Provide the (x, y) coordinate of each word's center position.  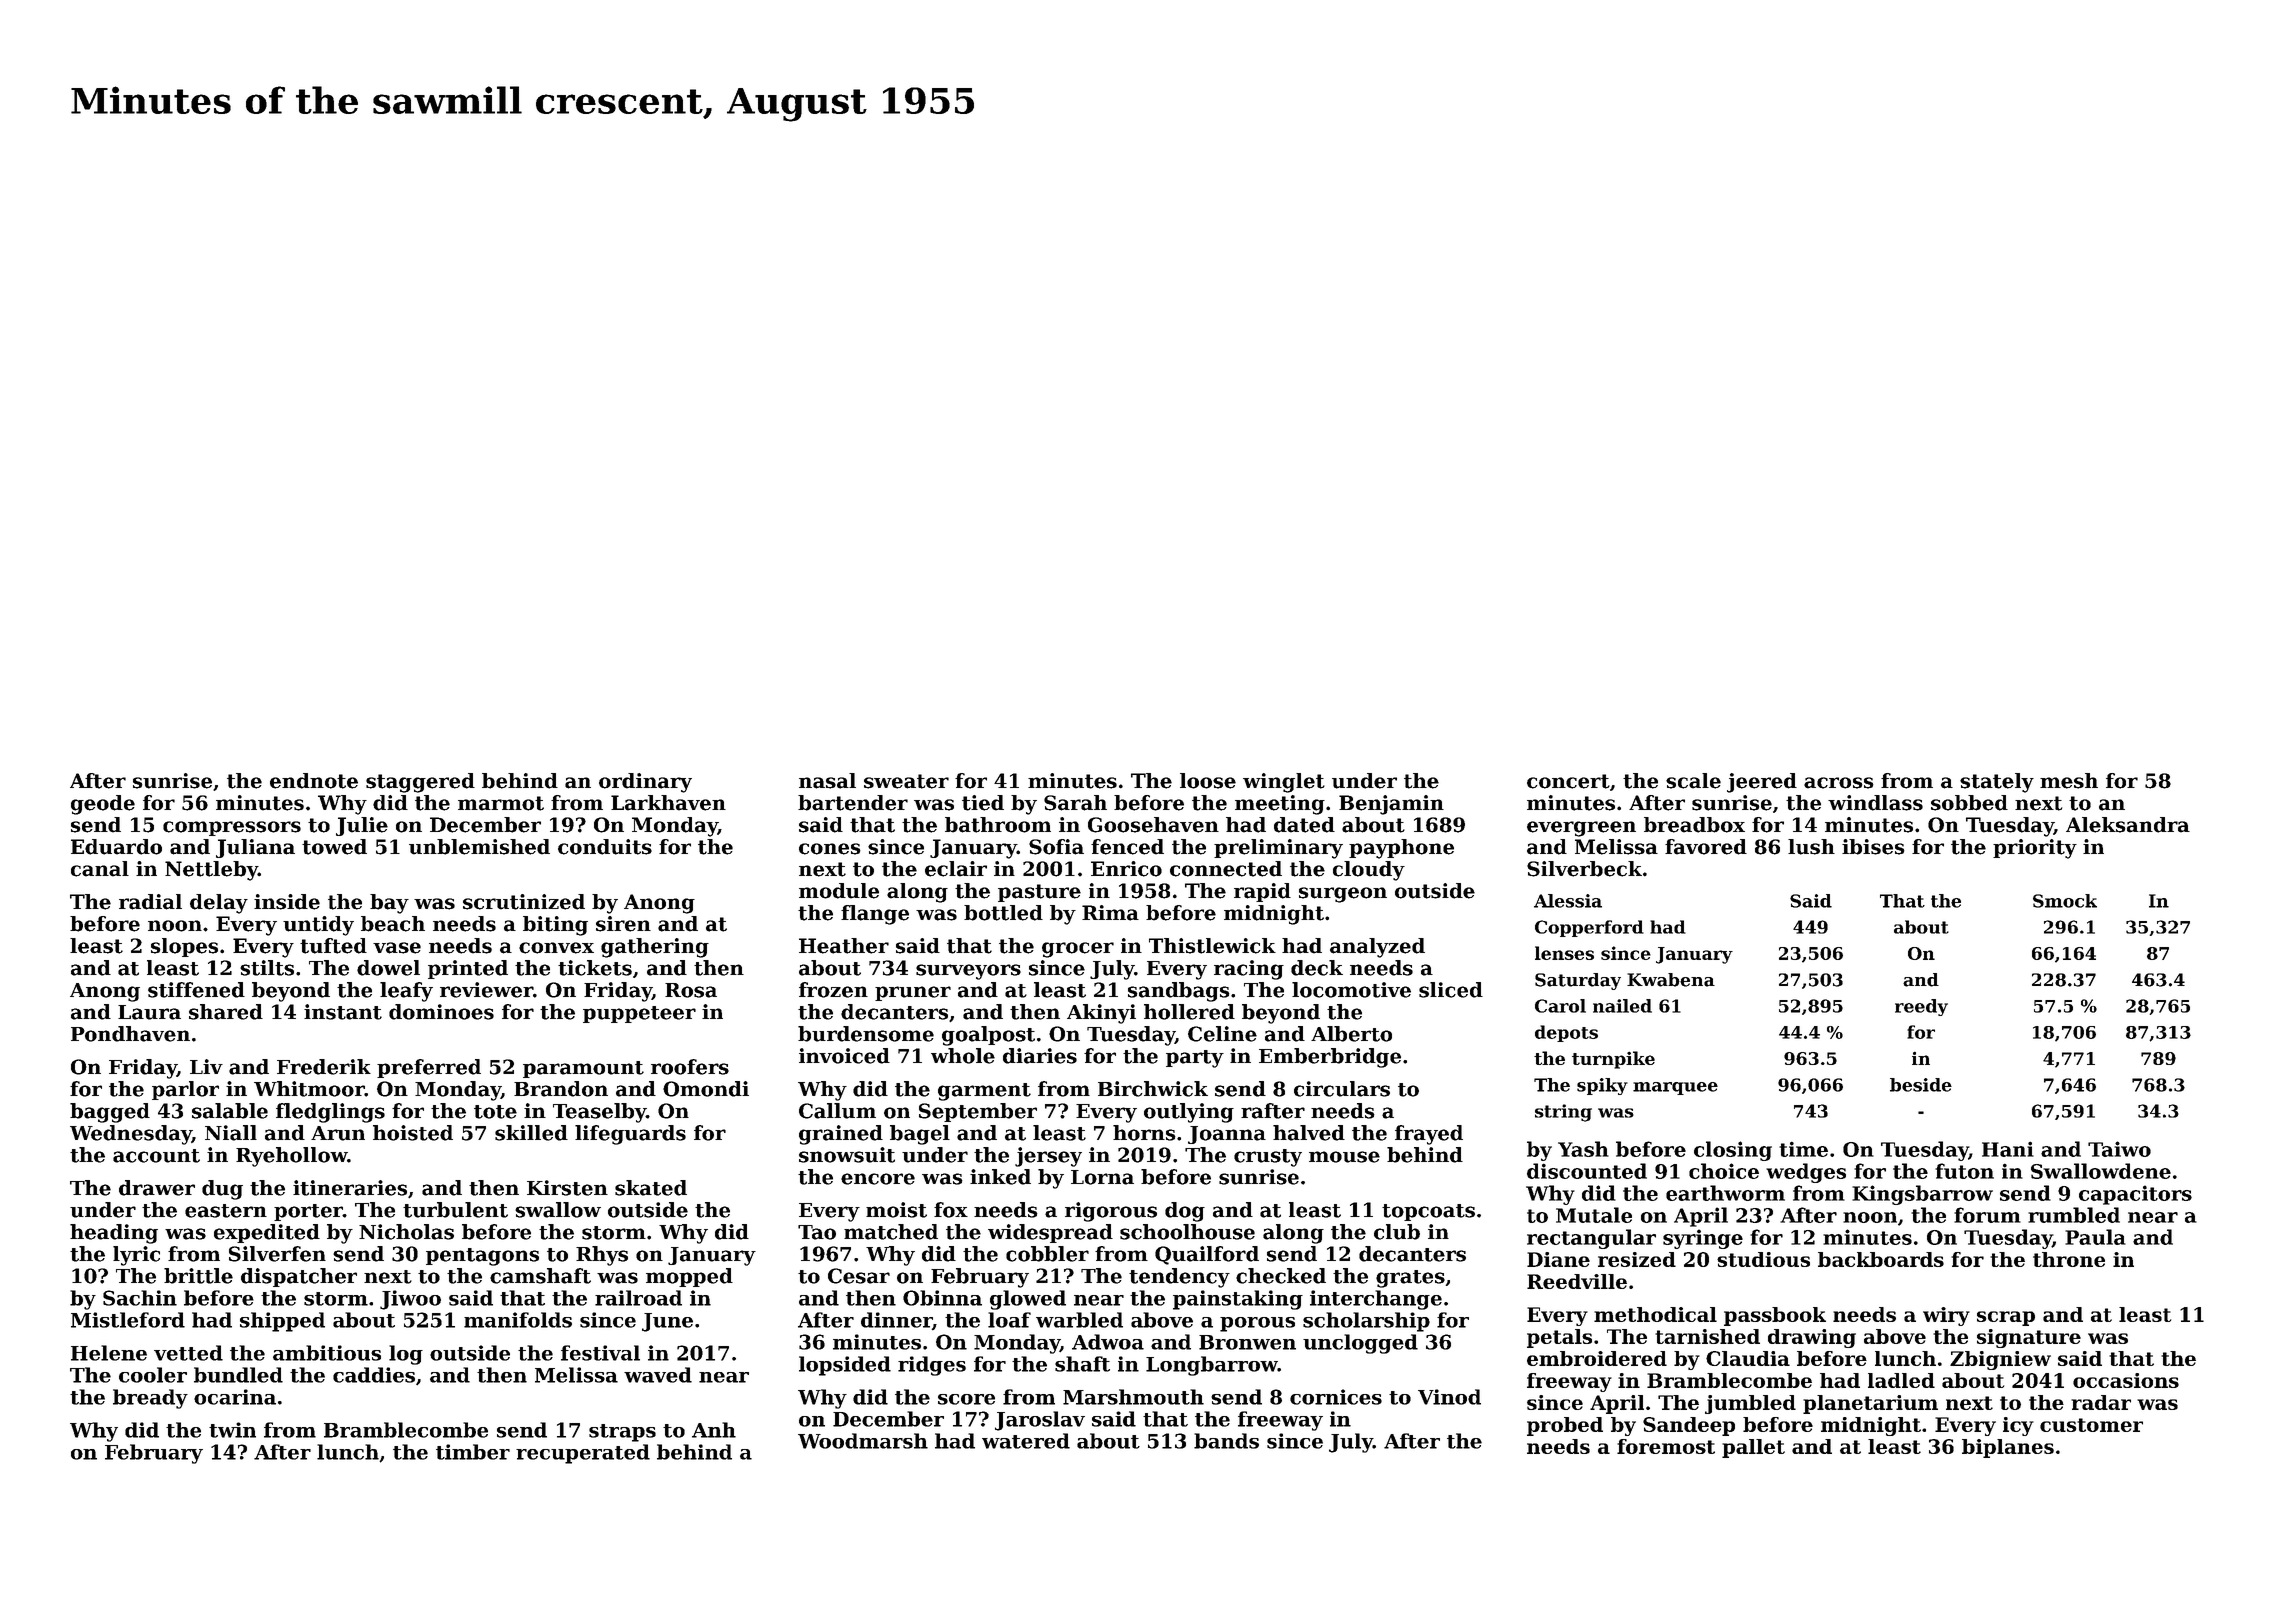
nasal (827, 781)
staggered (420, 783)
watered (1026, 1441)
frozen (833, 990)
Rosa (691, 990)
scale (1693, 781)
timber (473, 1452)
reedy (1921, 1007)
